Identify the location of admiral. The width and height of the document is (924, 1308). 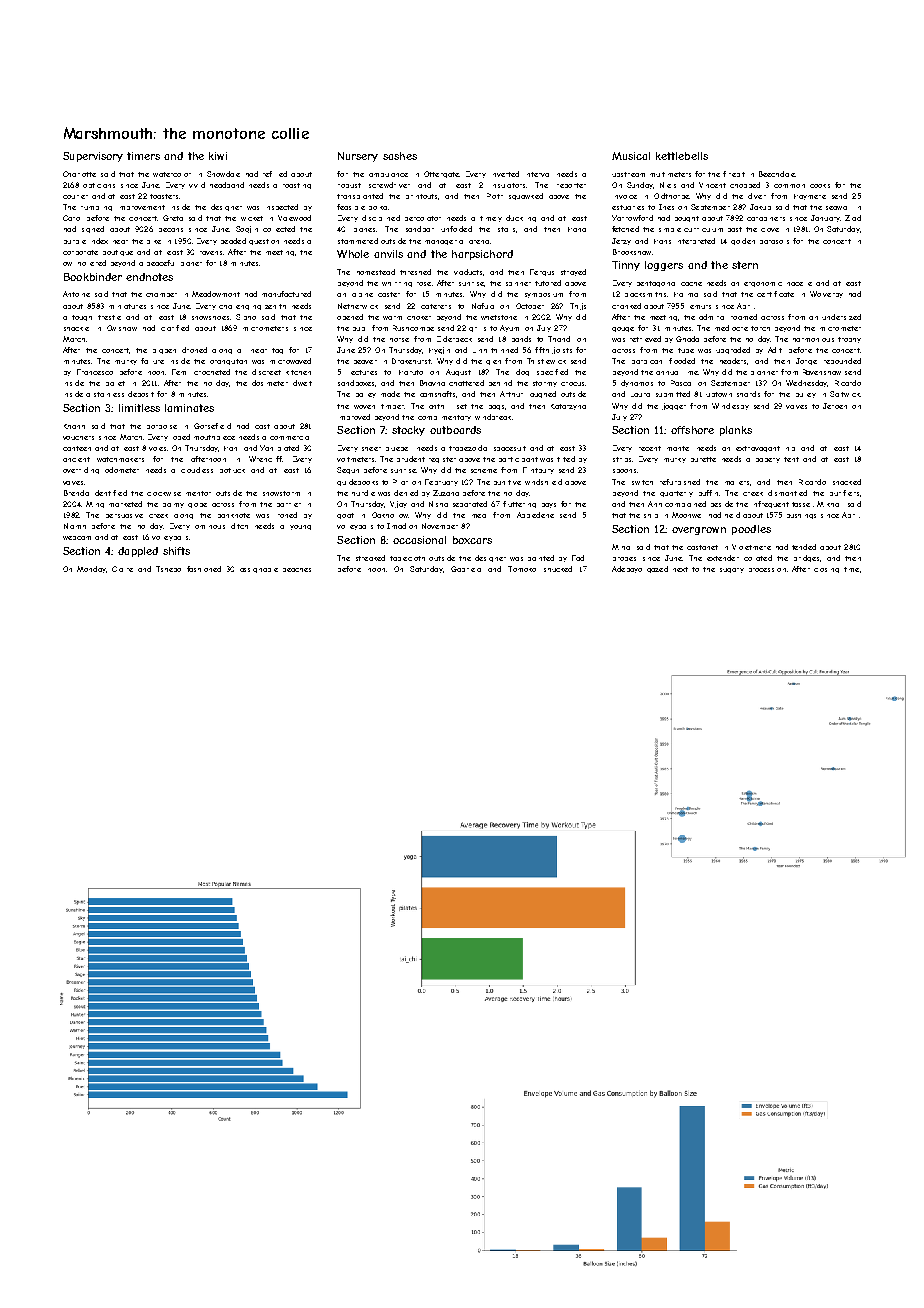
(711, 317).
